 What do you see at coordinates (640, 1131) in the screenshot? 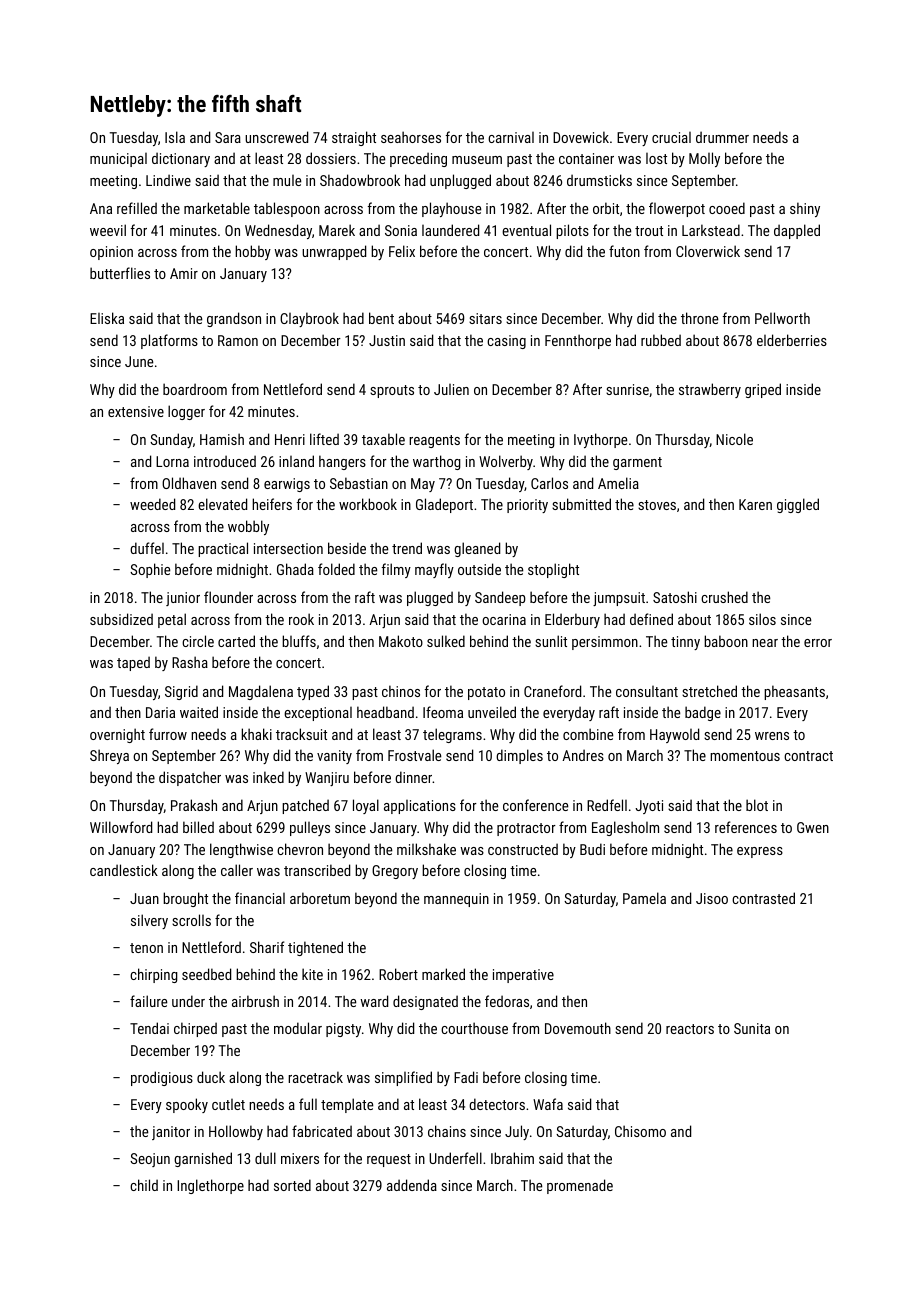
I see `Chisomo` at bounding box center [640, 1131].
